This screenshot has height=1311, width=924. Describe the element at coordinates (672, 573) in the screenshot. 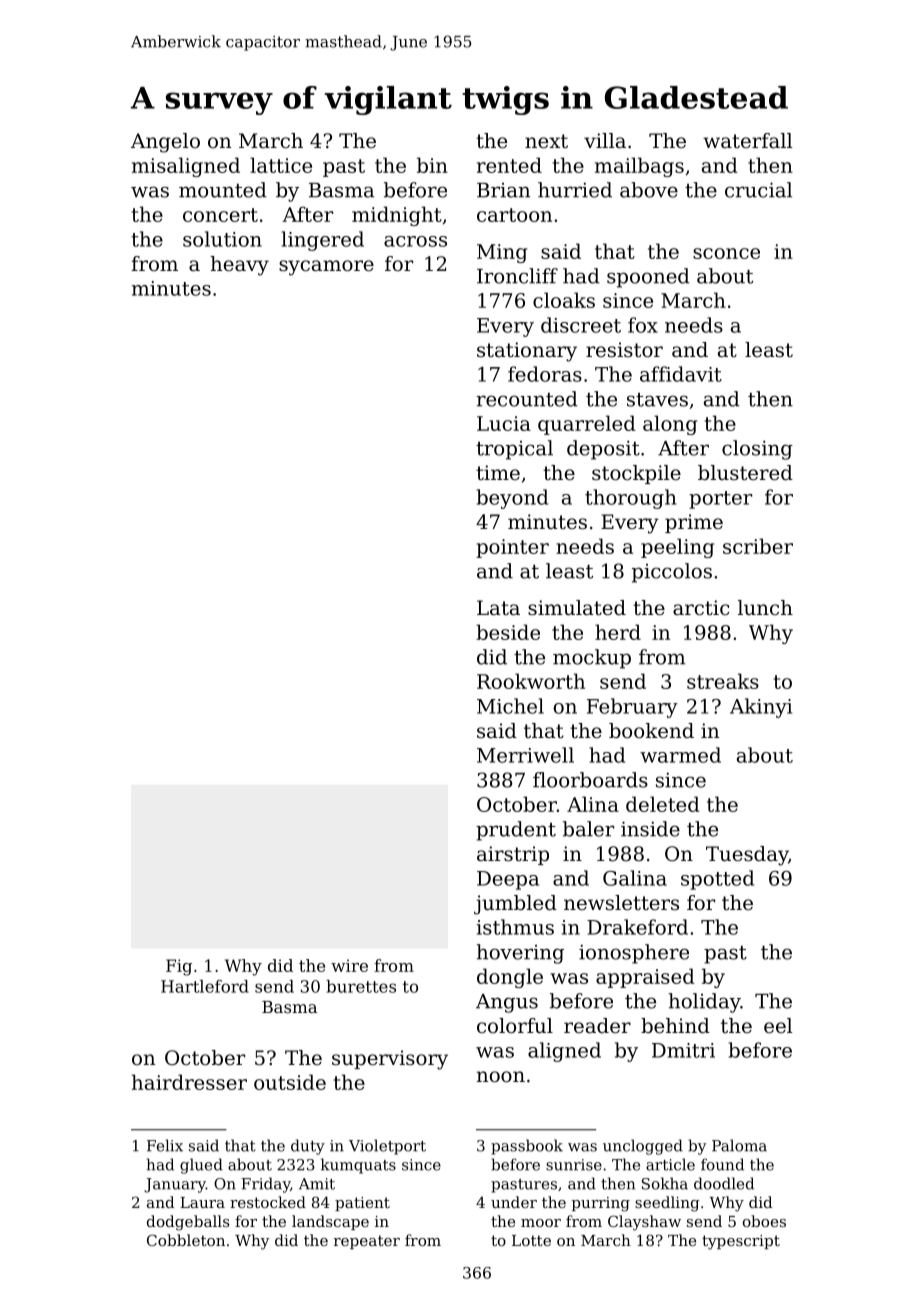

I see `piccolos` at that location.
